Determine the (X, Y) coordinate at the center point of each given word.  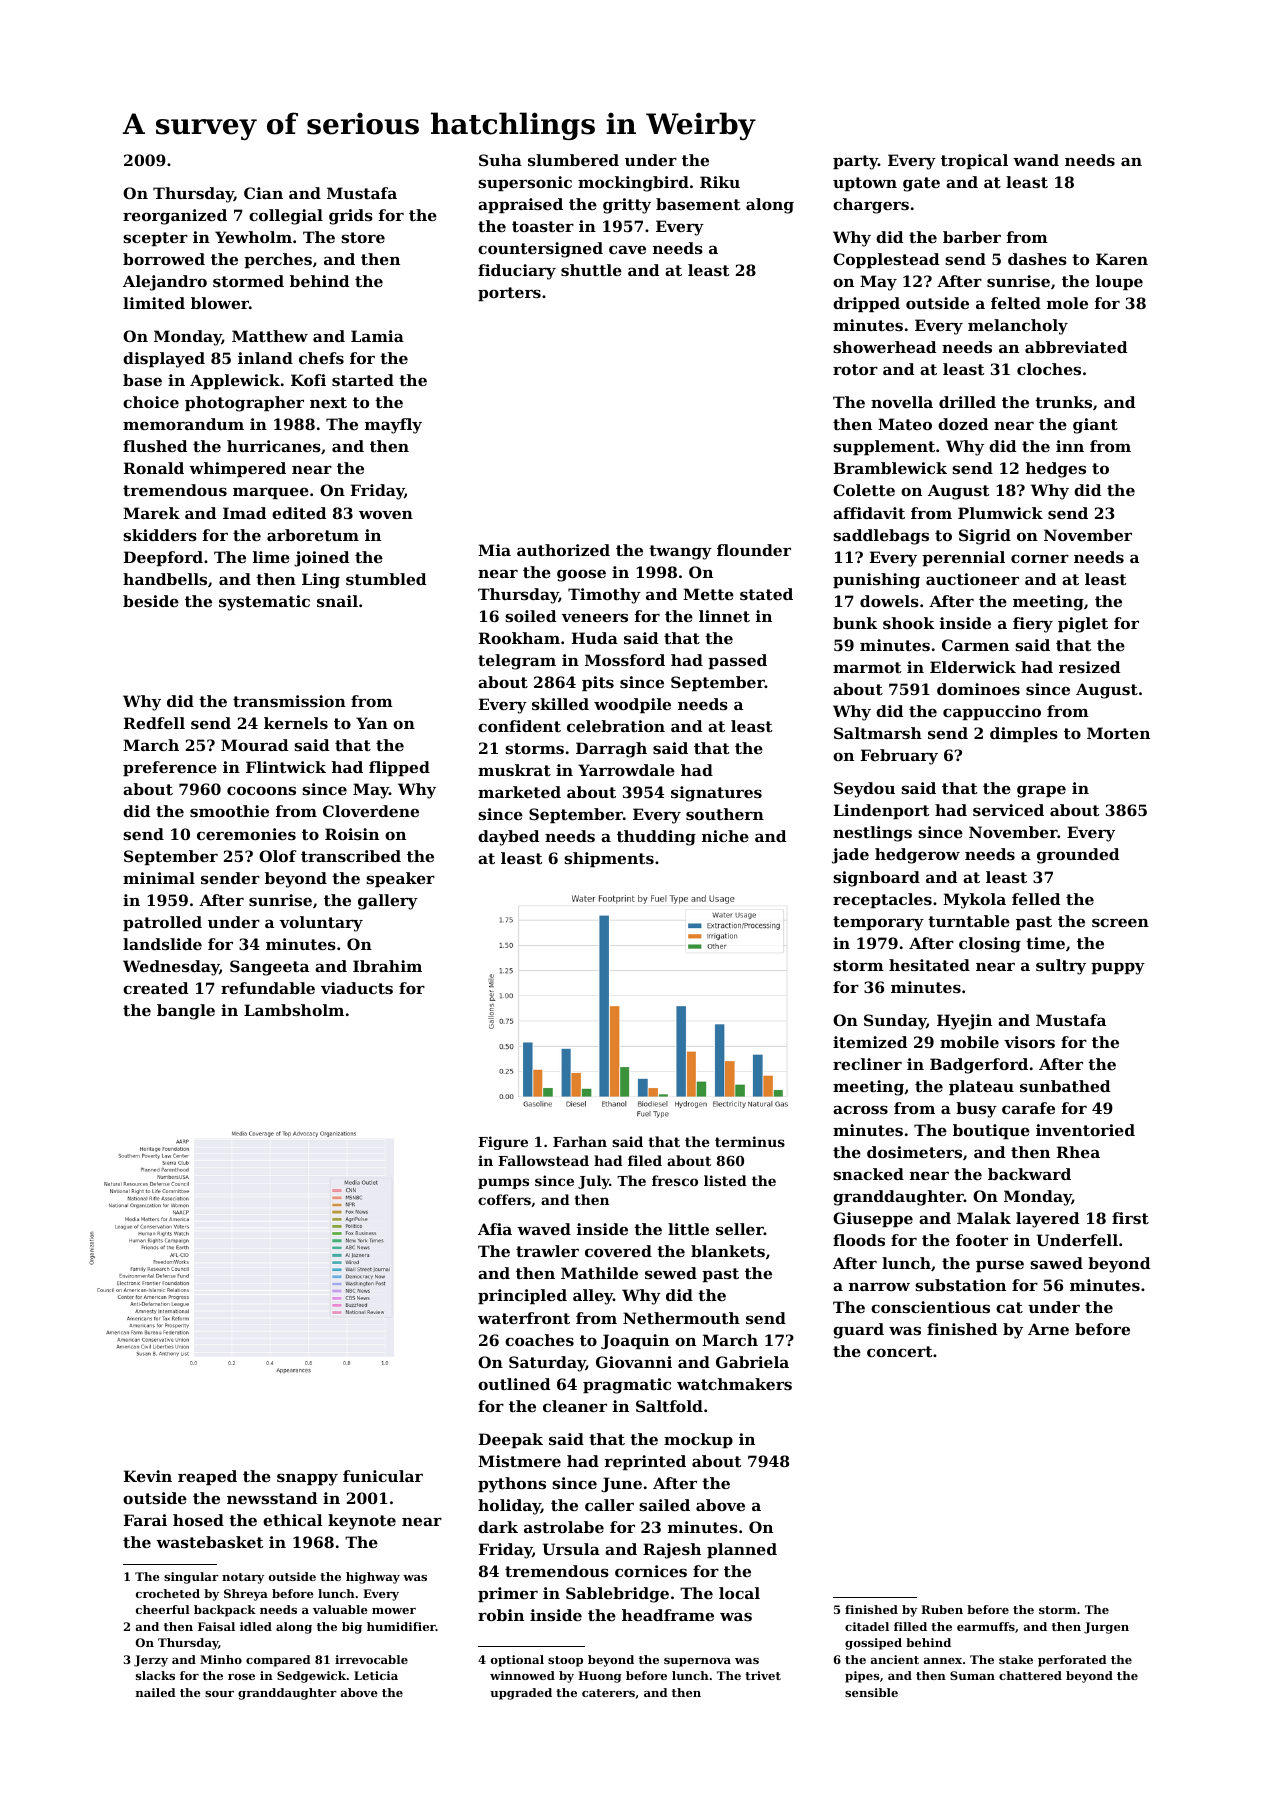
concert (899, 1351)
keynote (362, 1522)
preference (170, 768)
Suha (500, 160)
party (855, 162)
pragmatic (627, 1386)
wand (1036, 160)
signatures (716, 794)
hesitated (929, 965)
